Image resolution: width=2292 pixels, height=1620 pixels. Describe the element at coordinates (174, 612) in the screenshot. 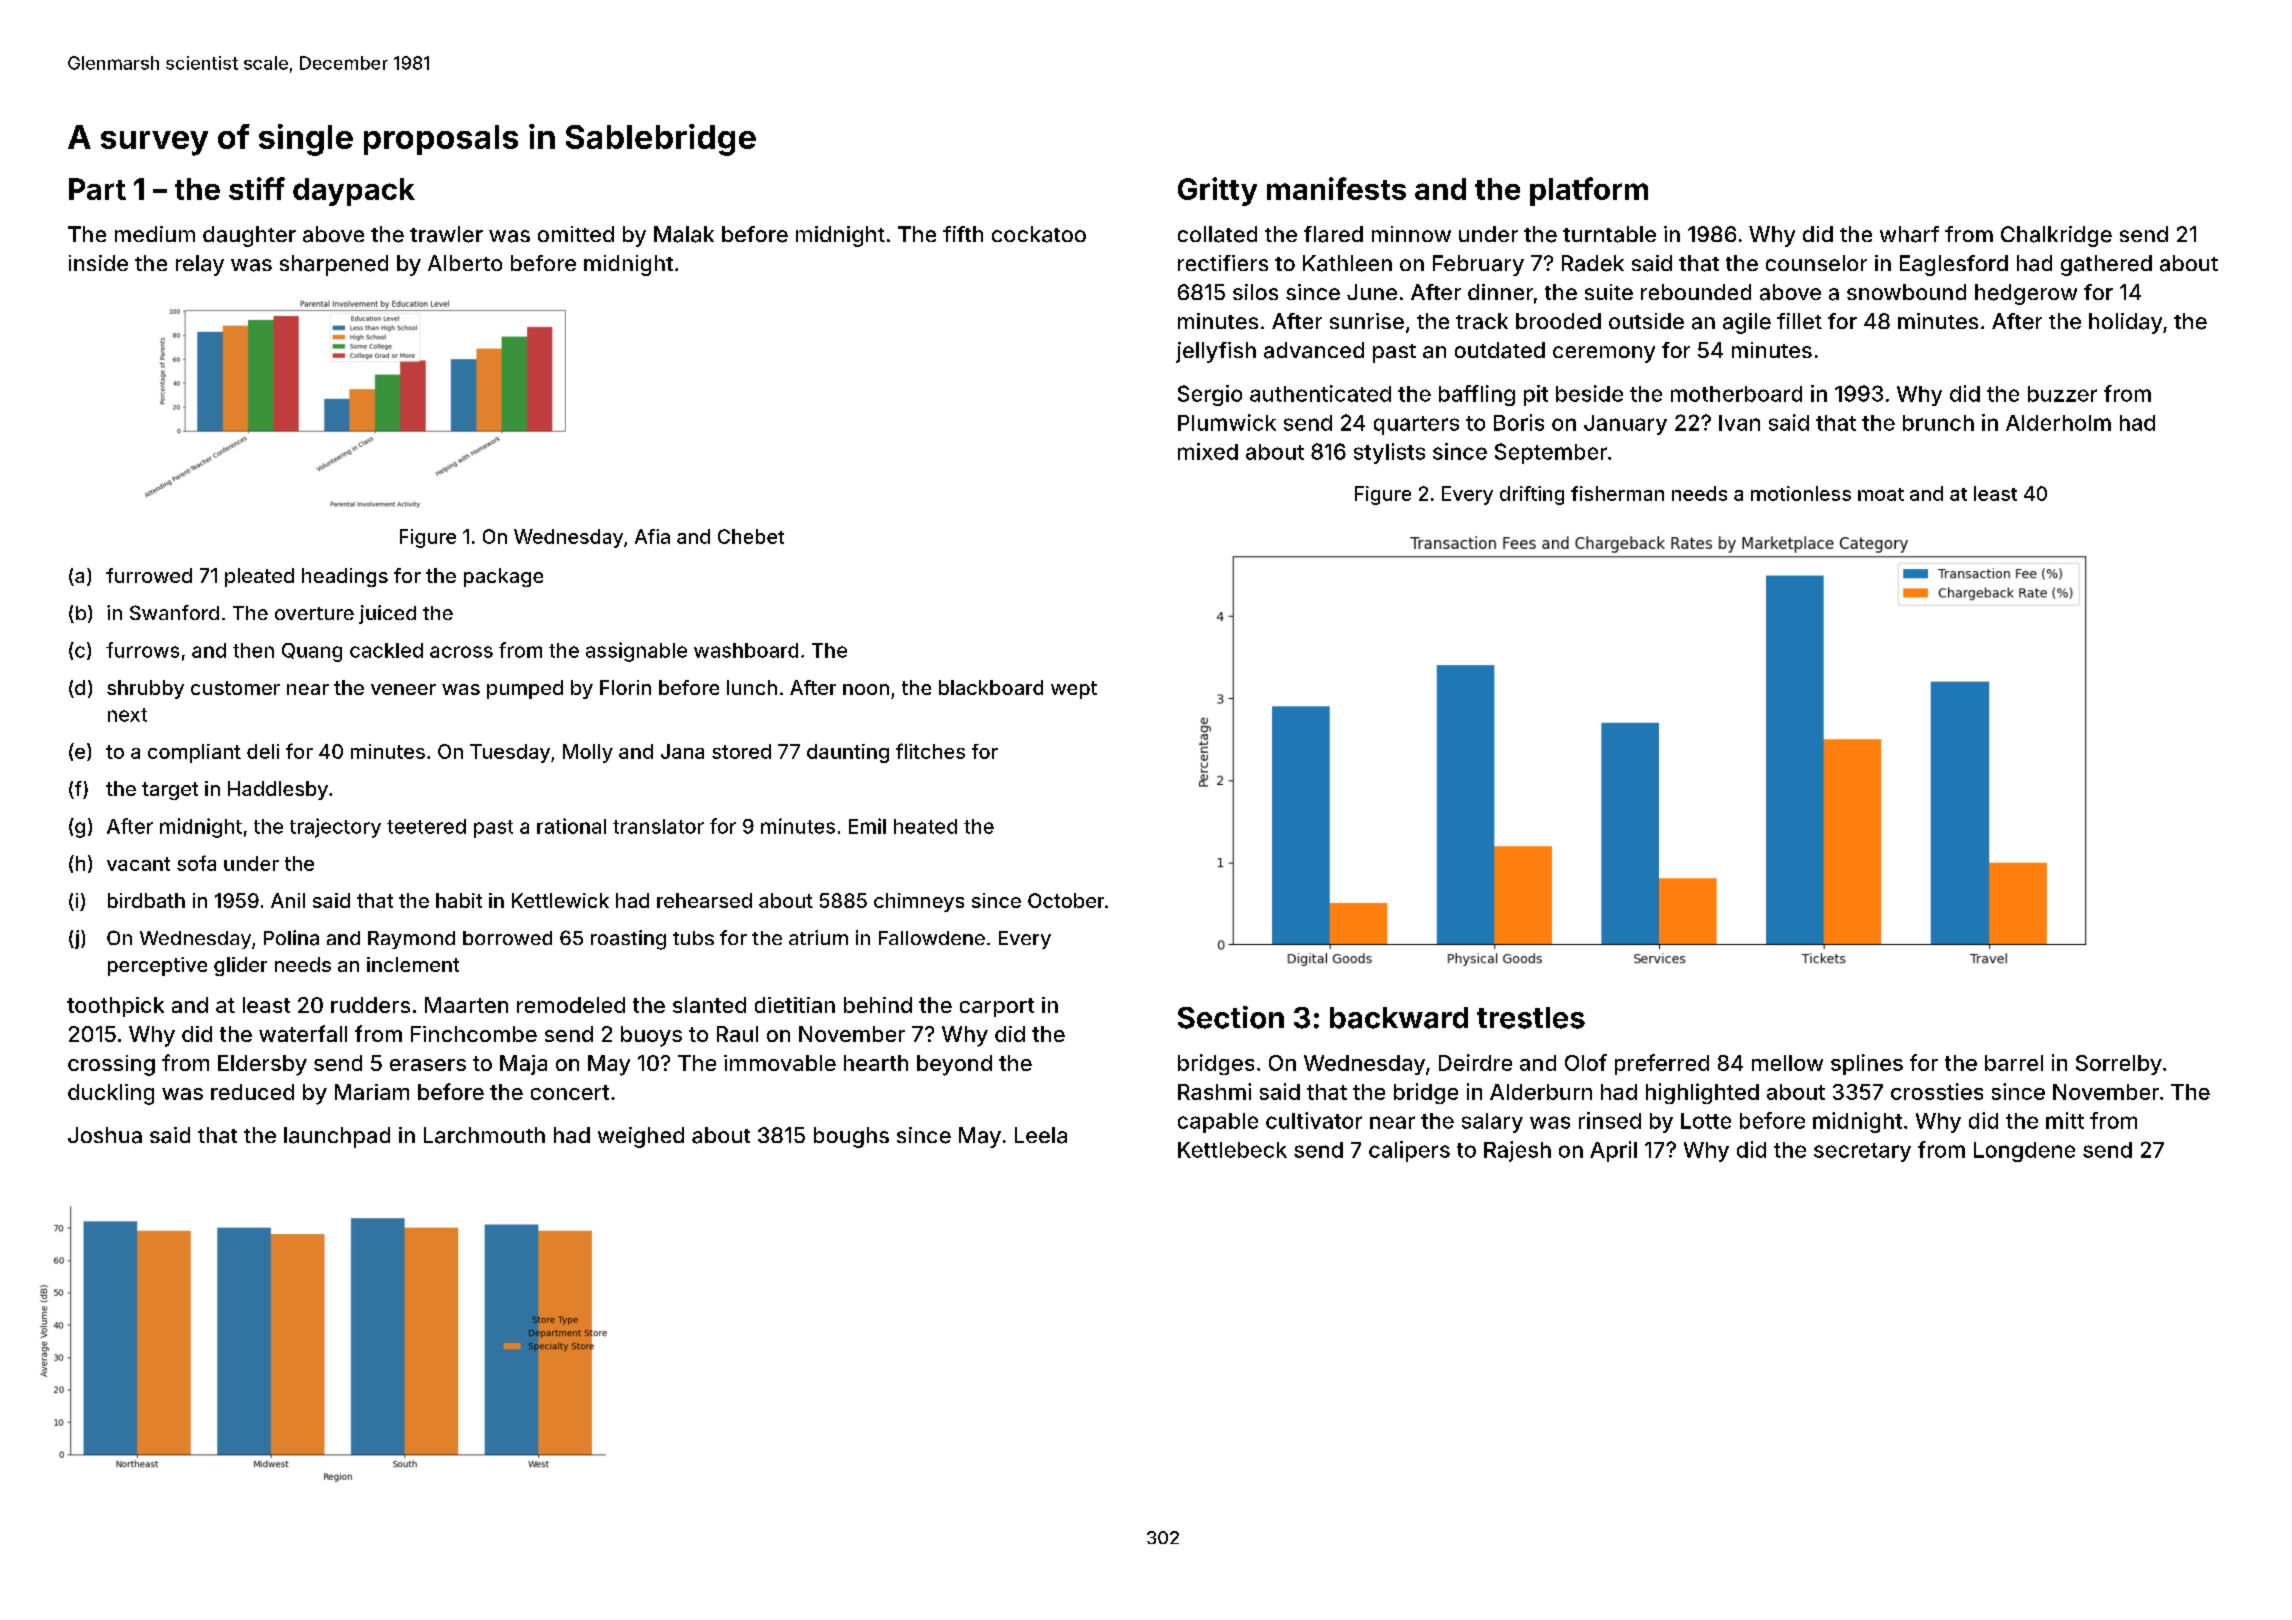

I see `Swanford` at that location.
